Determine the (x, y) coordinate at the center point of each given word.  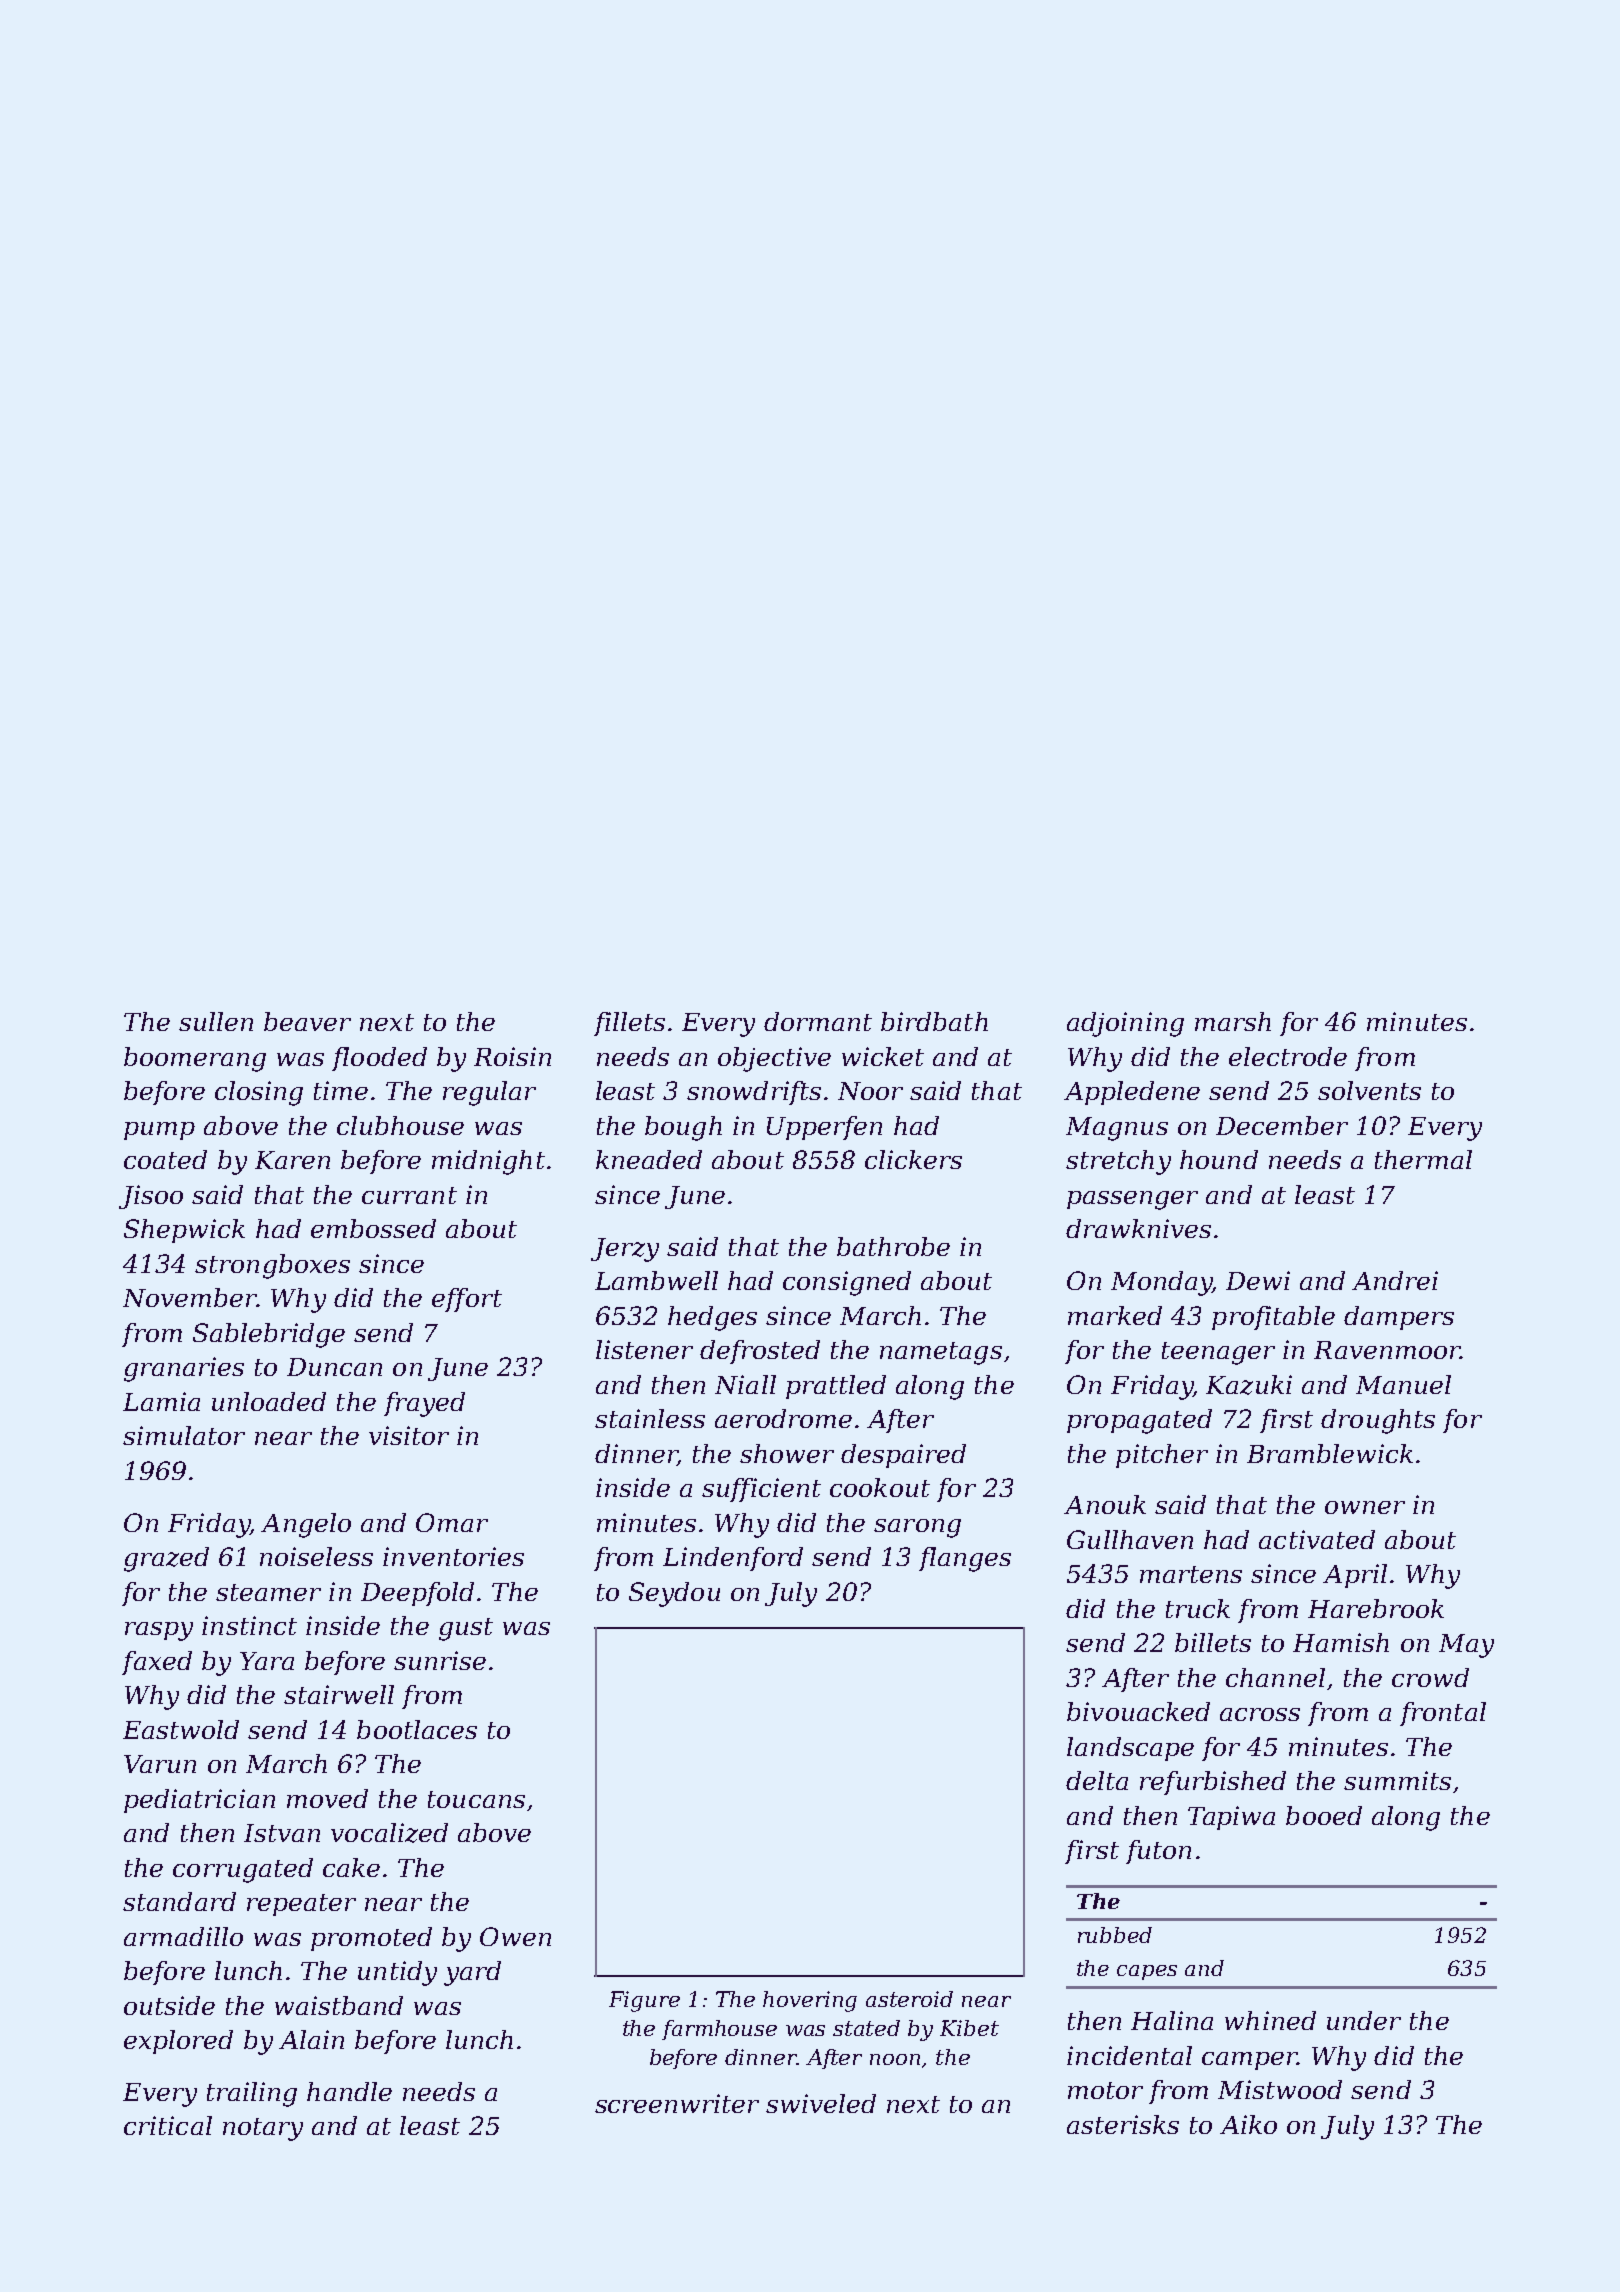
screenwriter (677, 2103)
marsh (1233, 1021)
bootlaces (417, 1729)
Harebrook (1376, 1608)
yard (472, 1973)
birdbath (934, 1021)
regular (489, 1093)
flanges (965, 1559)
